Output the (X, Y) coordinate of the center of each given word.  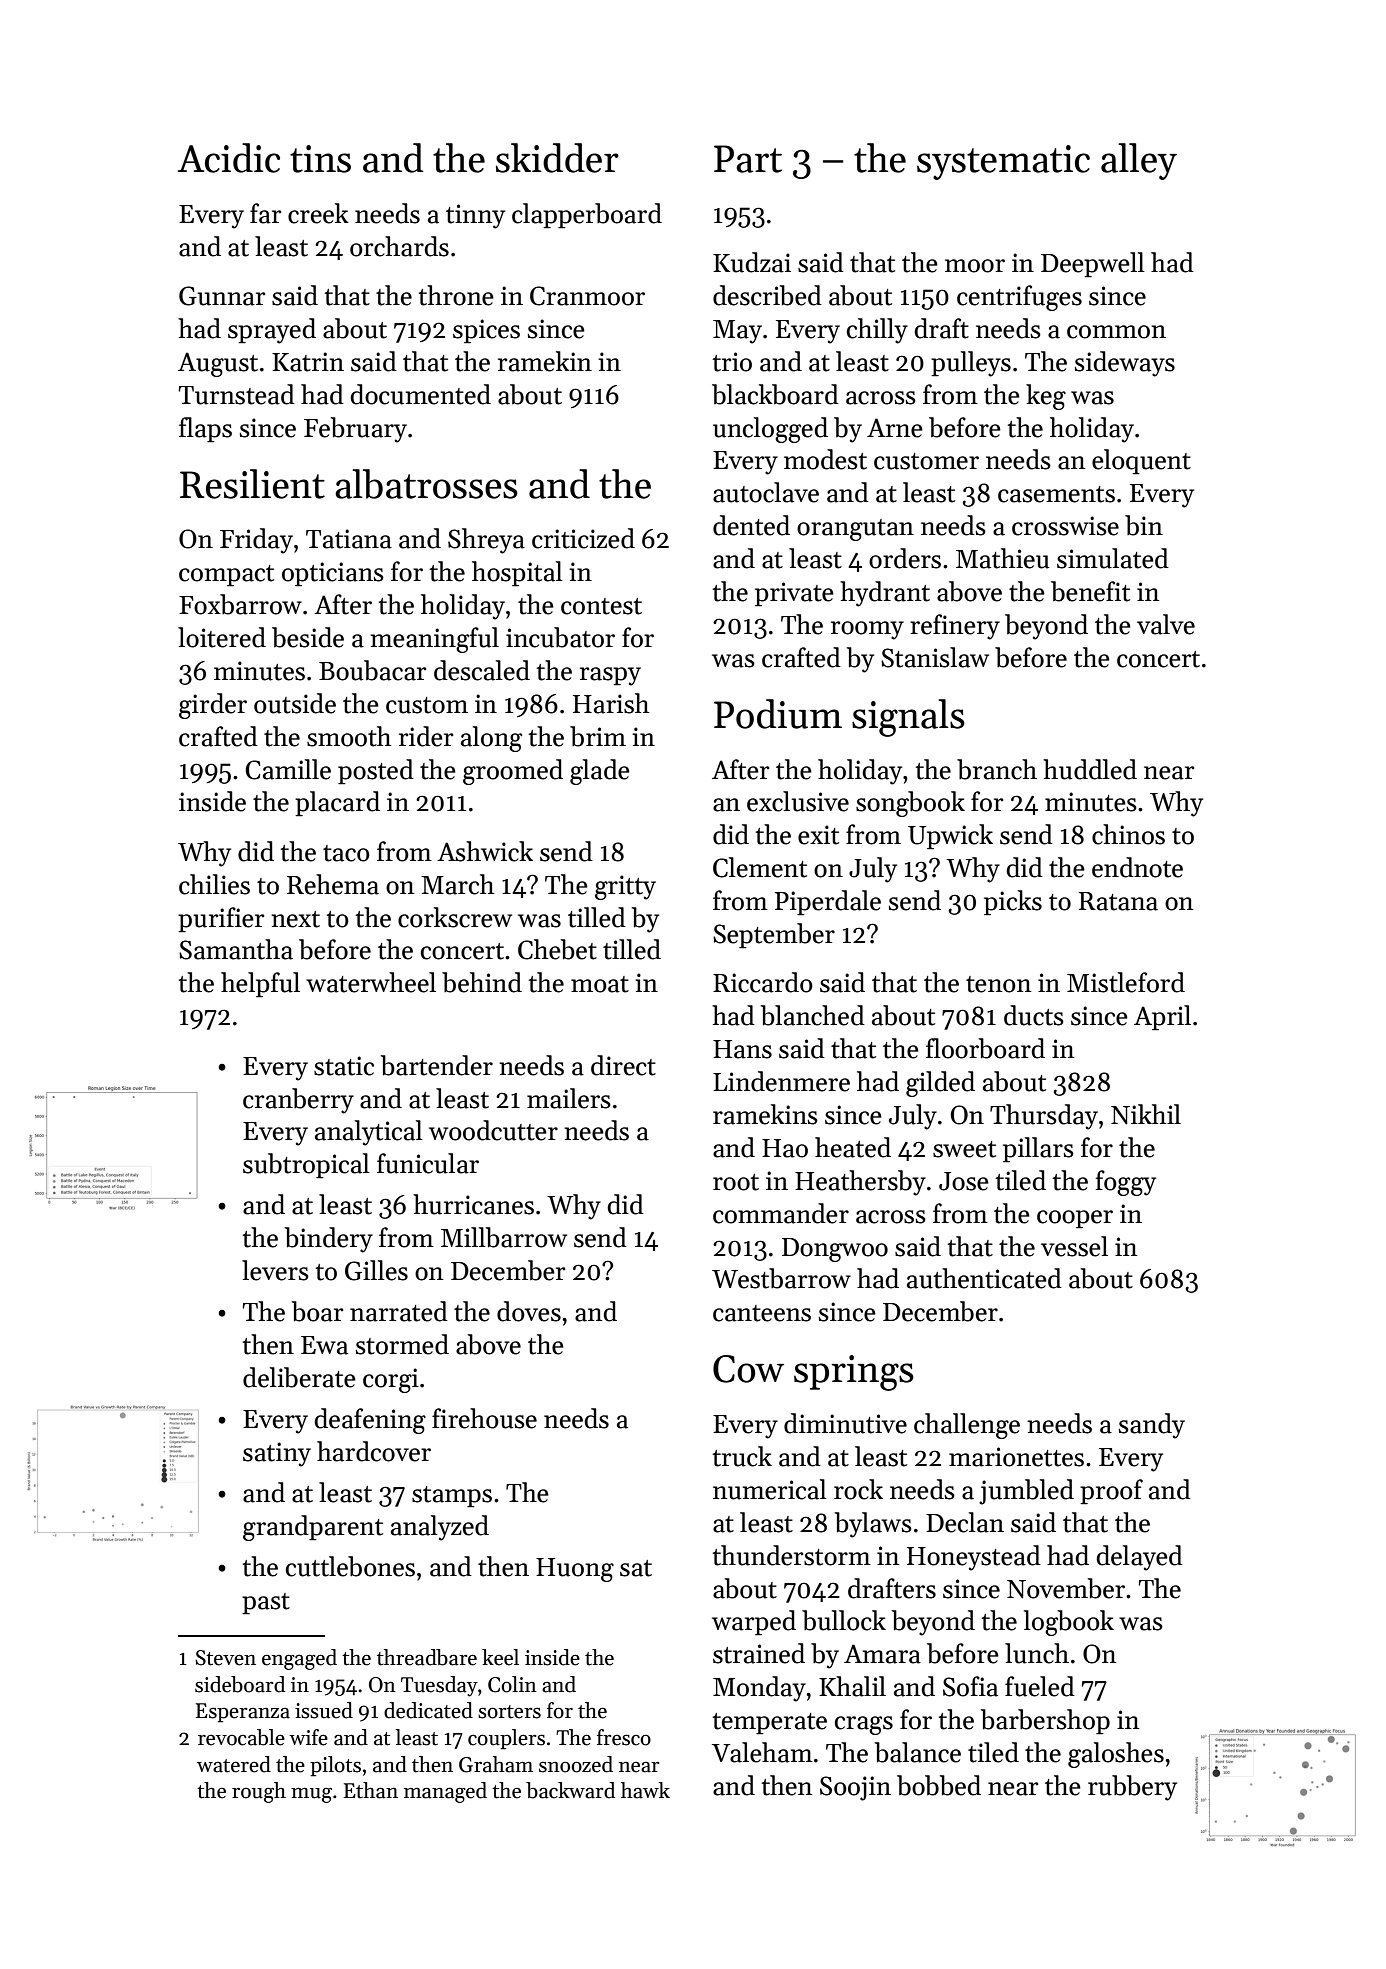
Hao (785, 1148)
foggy (1126, 1183)
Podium (778, 714)
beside (308, 637)
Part (748, 159)
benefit (1090, 591)
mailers (569, 1098)
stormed (402, 1344)
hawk (645, 1790)
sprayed (272, 331)
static (344, 1066)
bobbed (939, 1785)
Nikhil (1146, 1114)
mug (311, 1795)
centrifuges (1019, 298)
